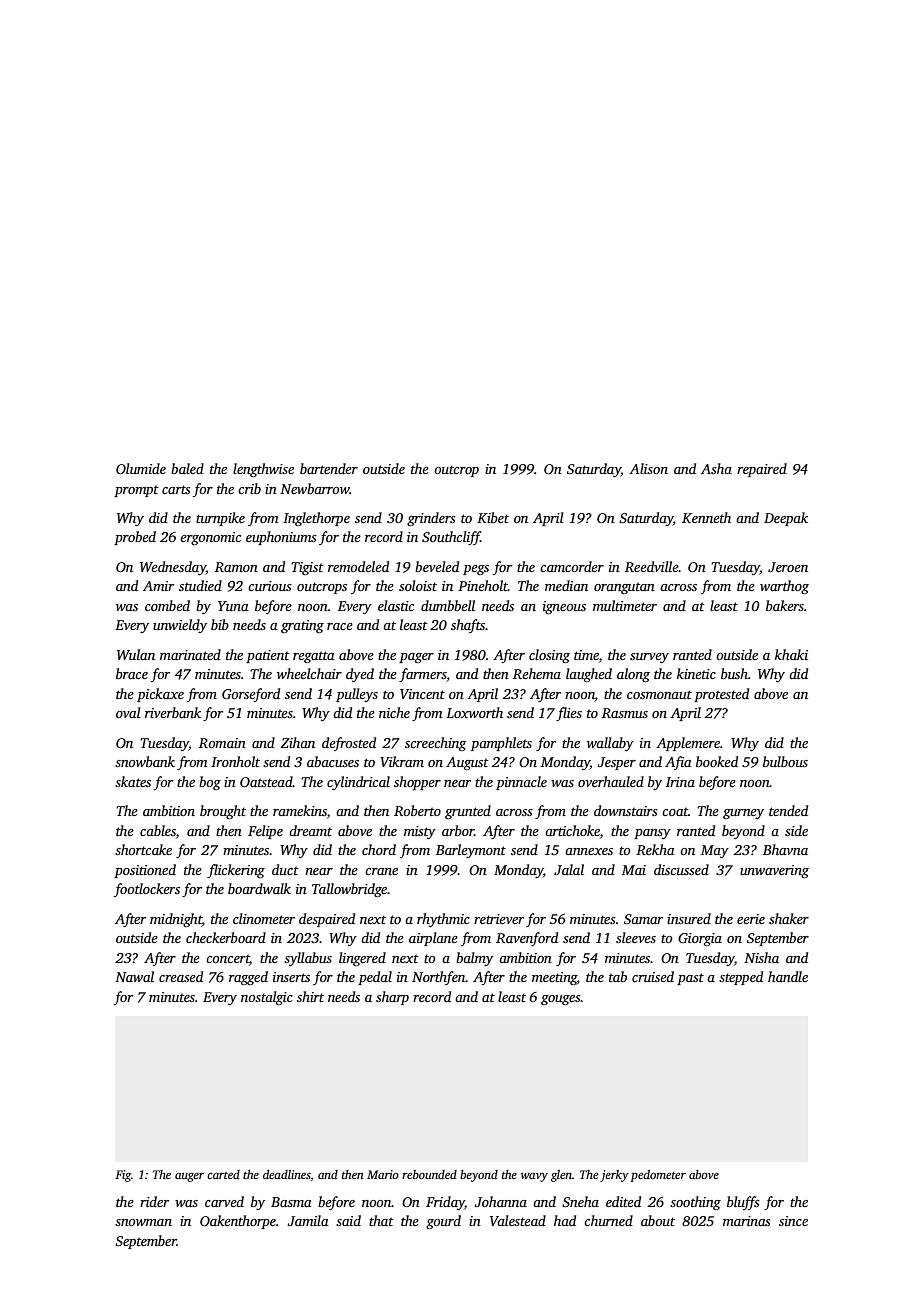 The image size is (924, 1308). Describe the element at coordinates (265, 832) in the screenshot. I see `Felipe` at that location.
